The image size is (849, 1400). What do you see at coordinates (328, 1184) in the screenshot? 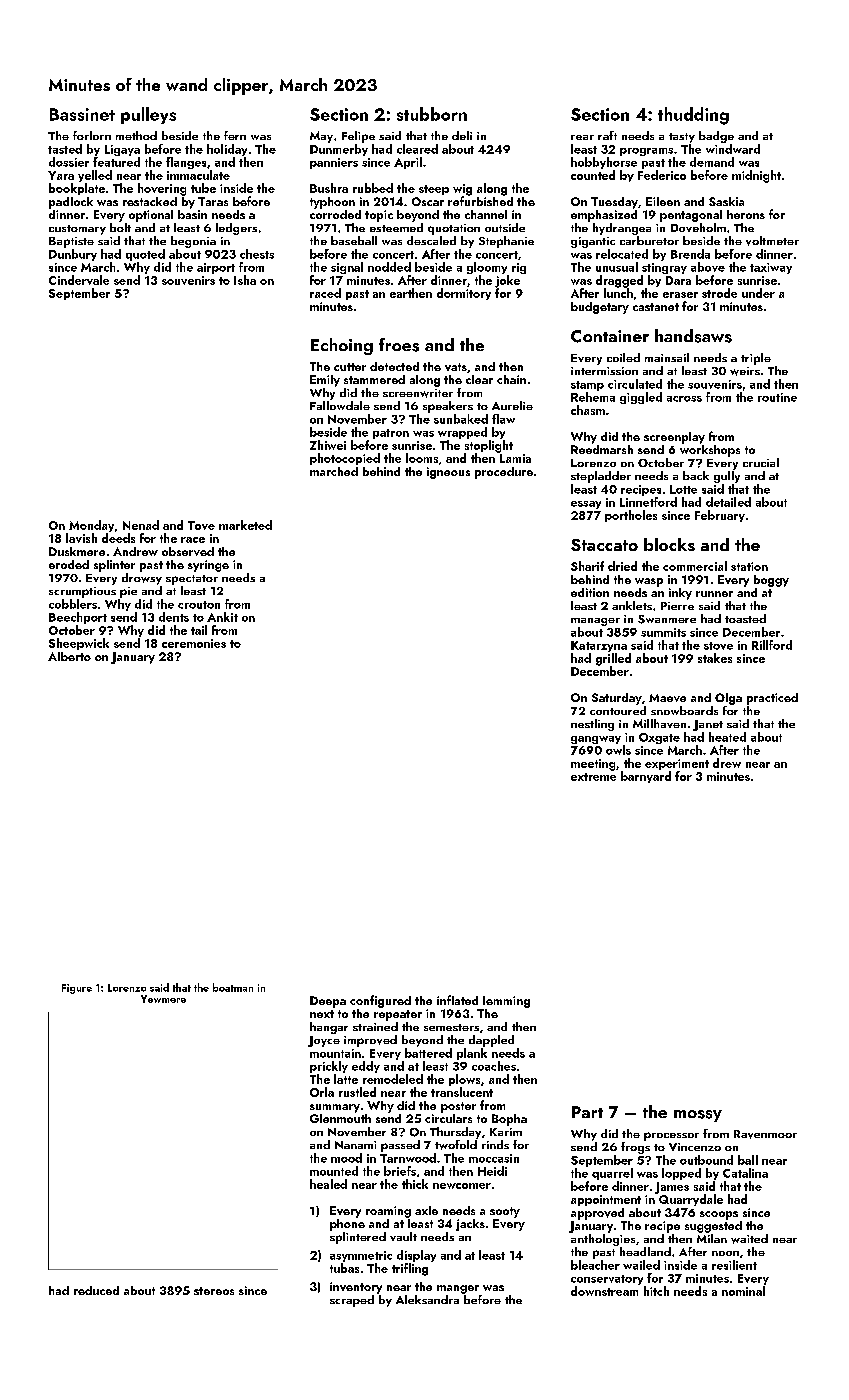
I see `healed` at bounding box center [328, 1184].
